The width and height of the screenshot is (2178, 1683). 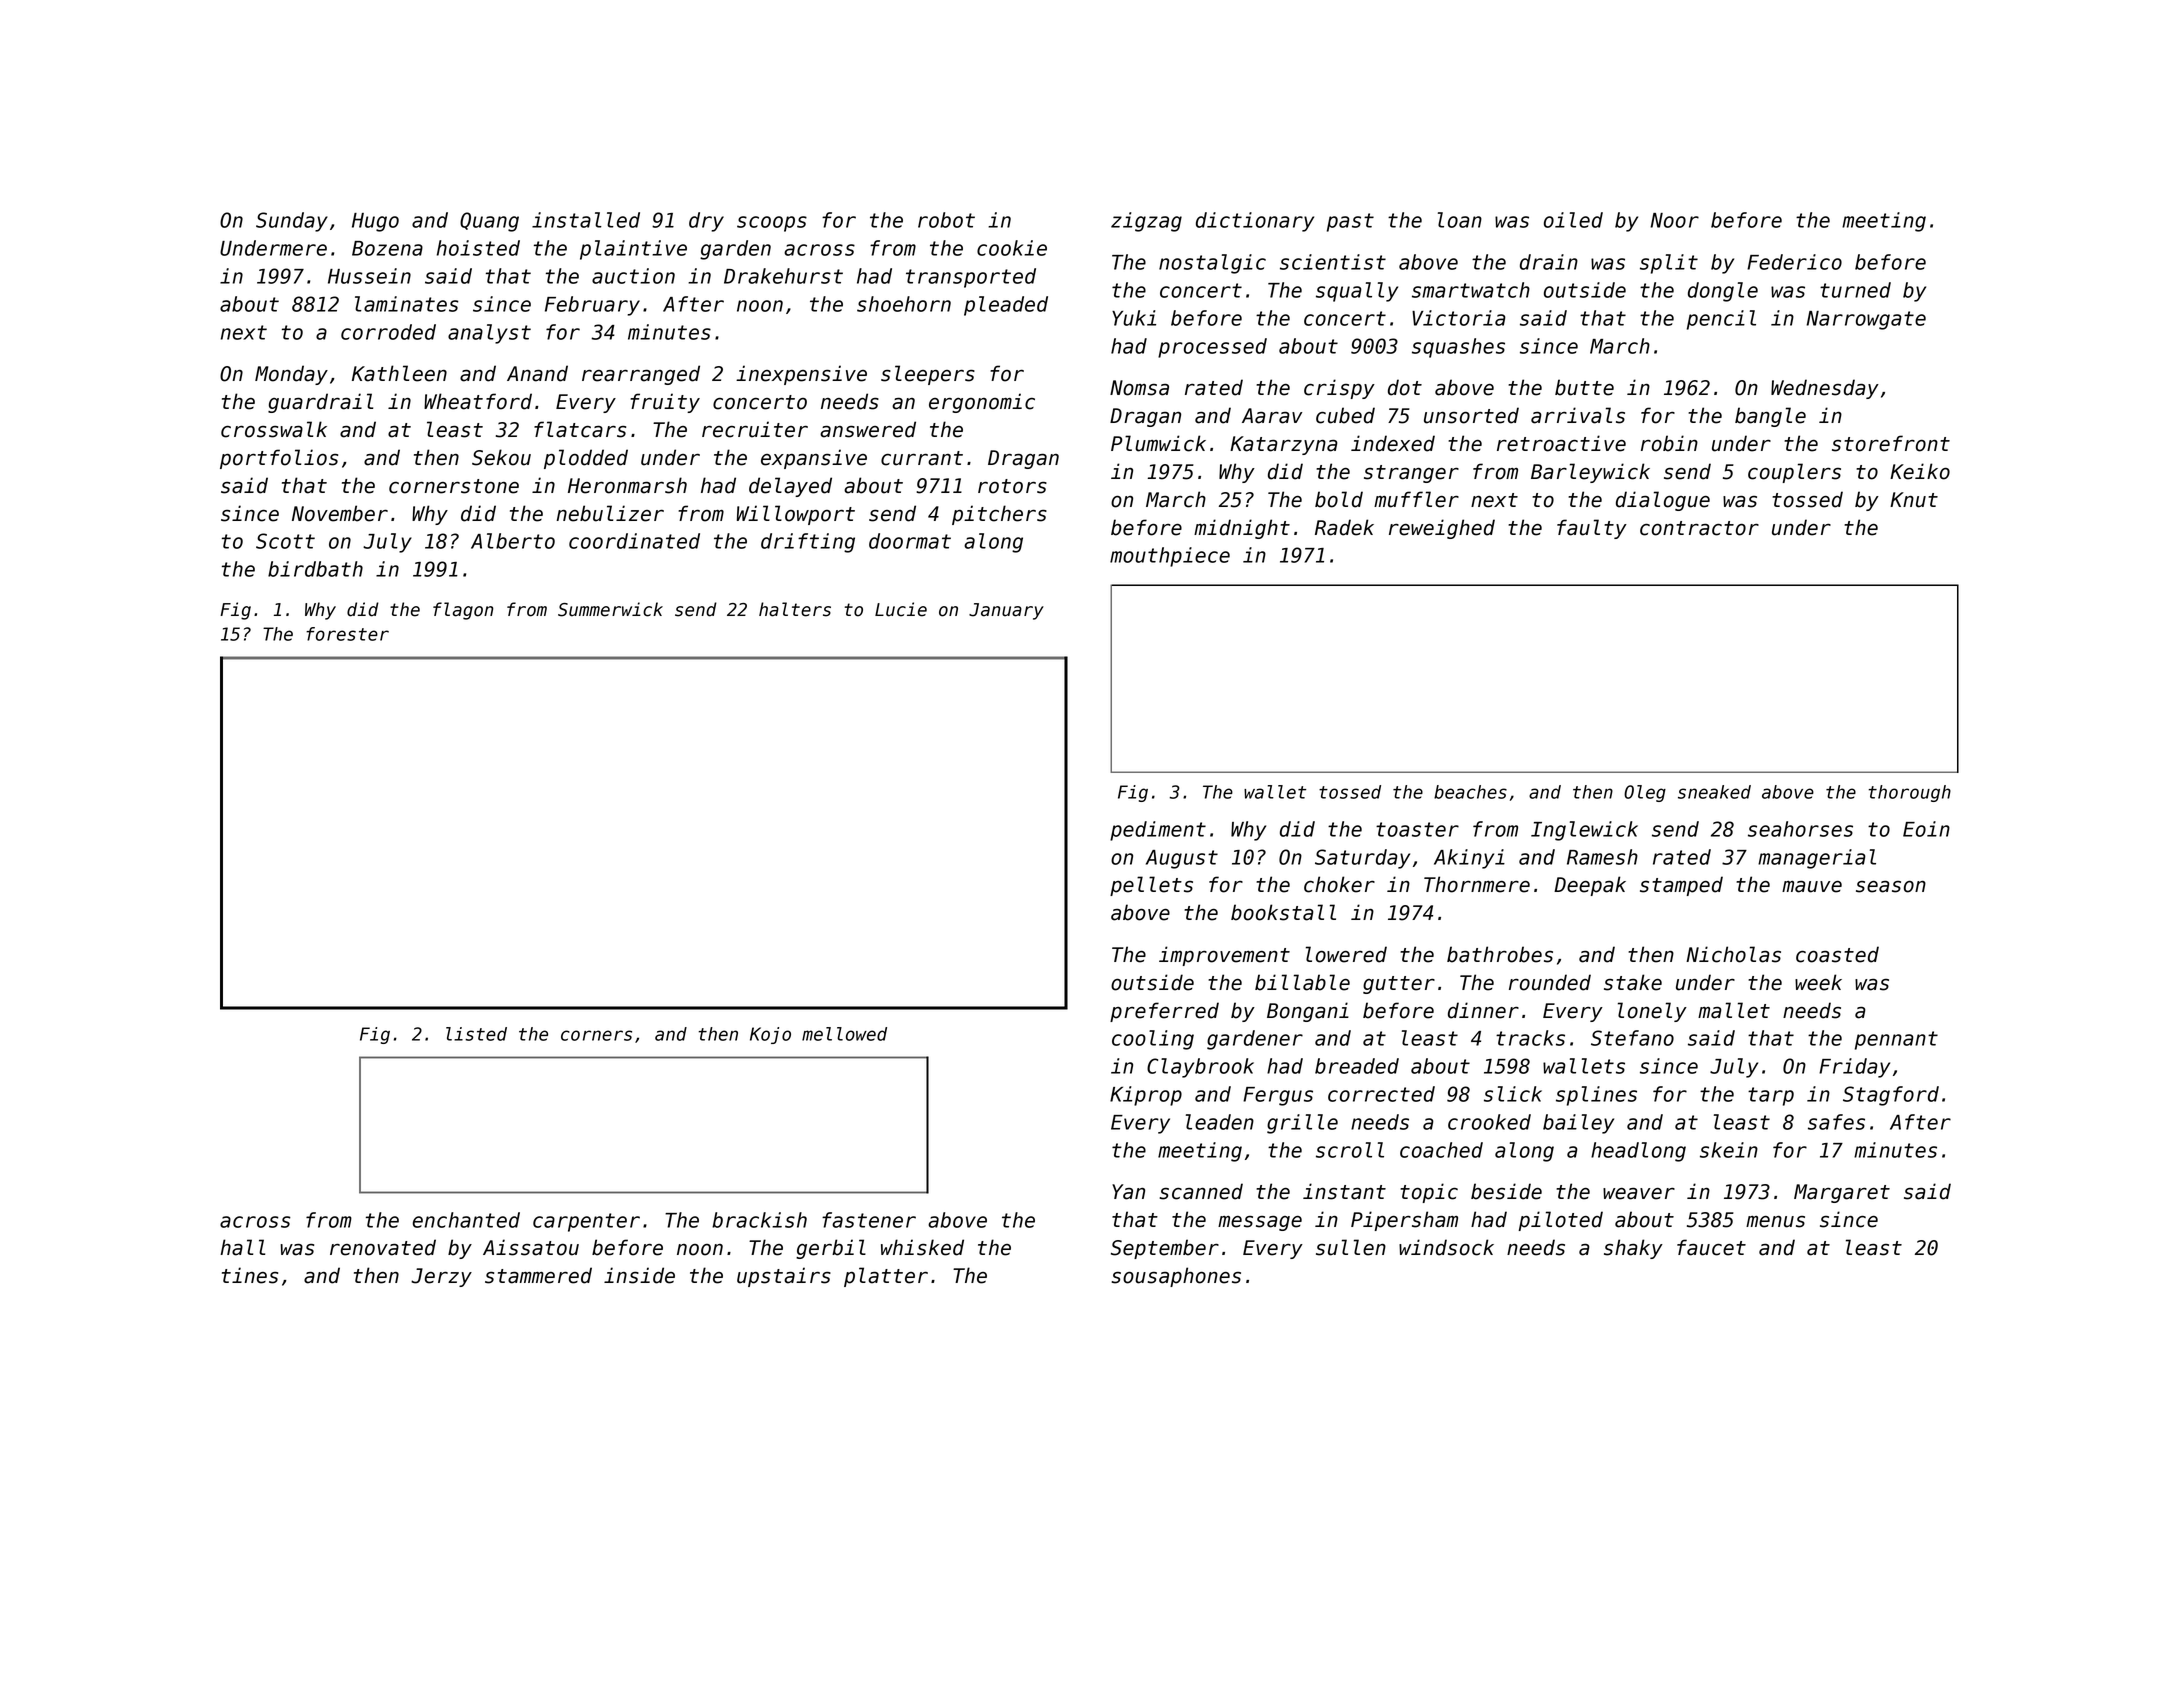 What do you see at coordinates (1891, 1096) in the screenshot?
I see `Stagford` at bounding box center [1891, 1096].
